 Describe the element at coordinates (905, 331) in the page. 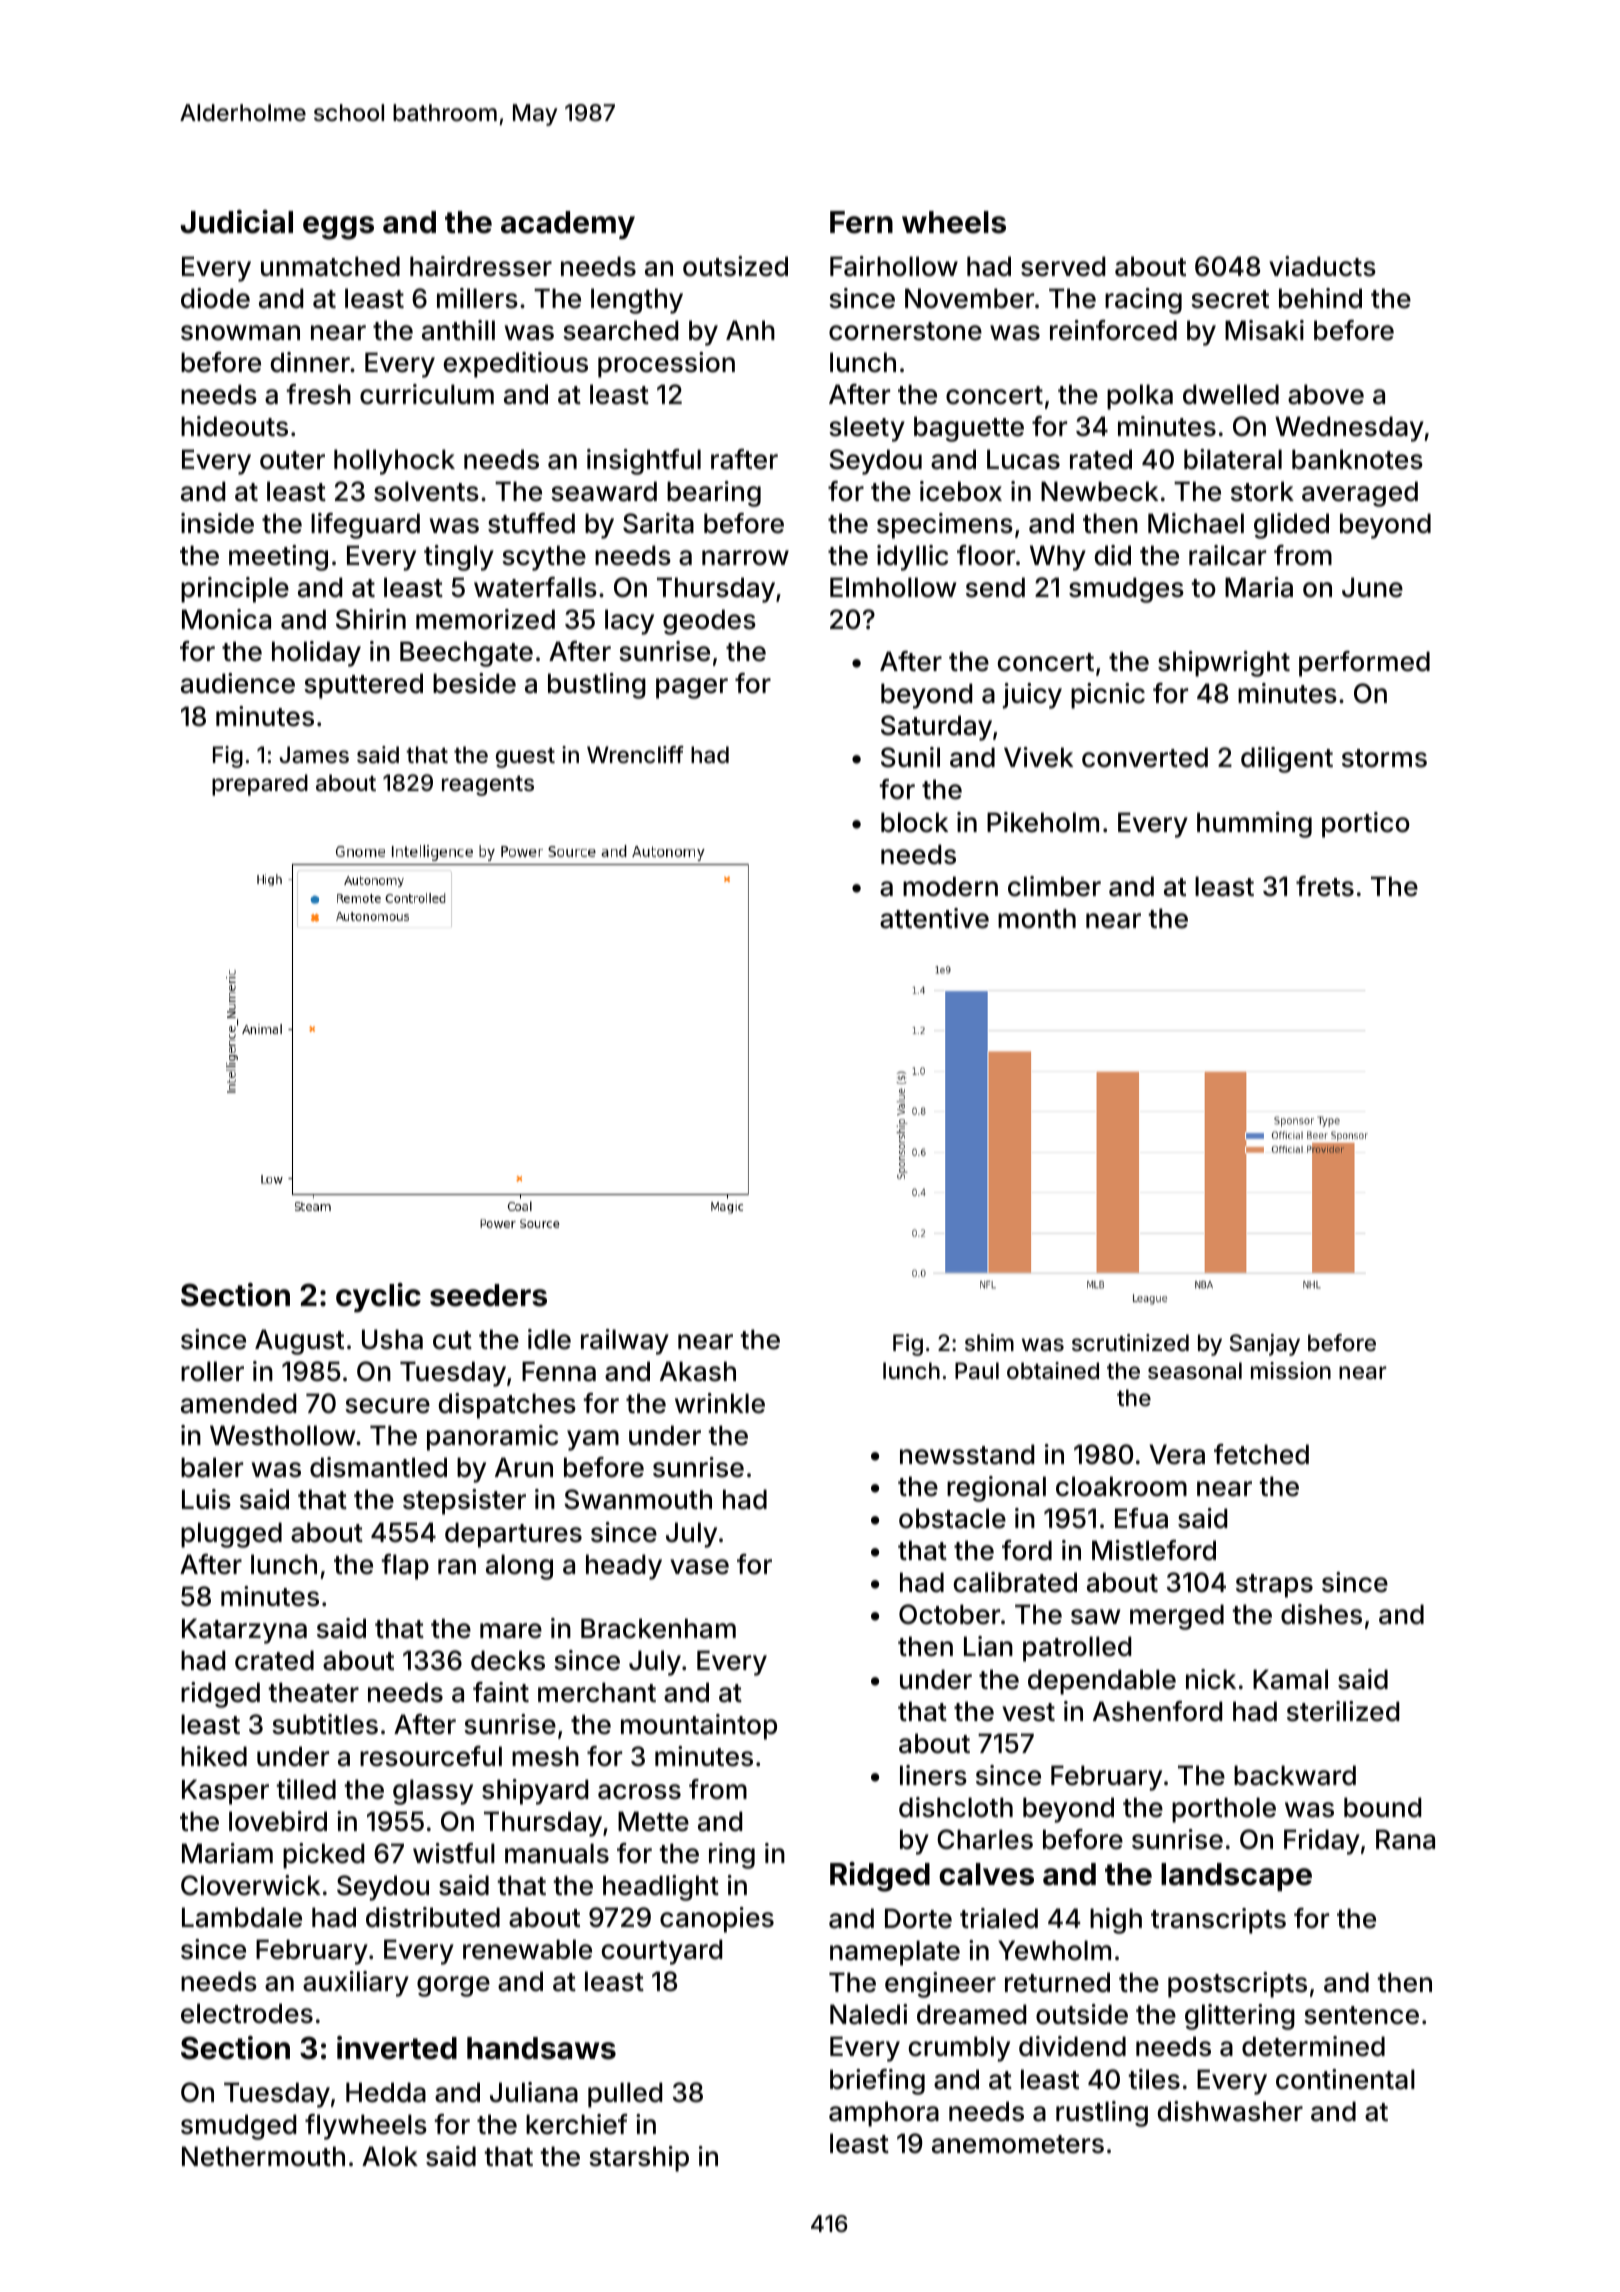

I see `cornerstone` at that location.
